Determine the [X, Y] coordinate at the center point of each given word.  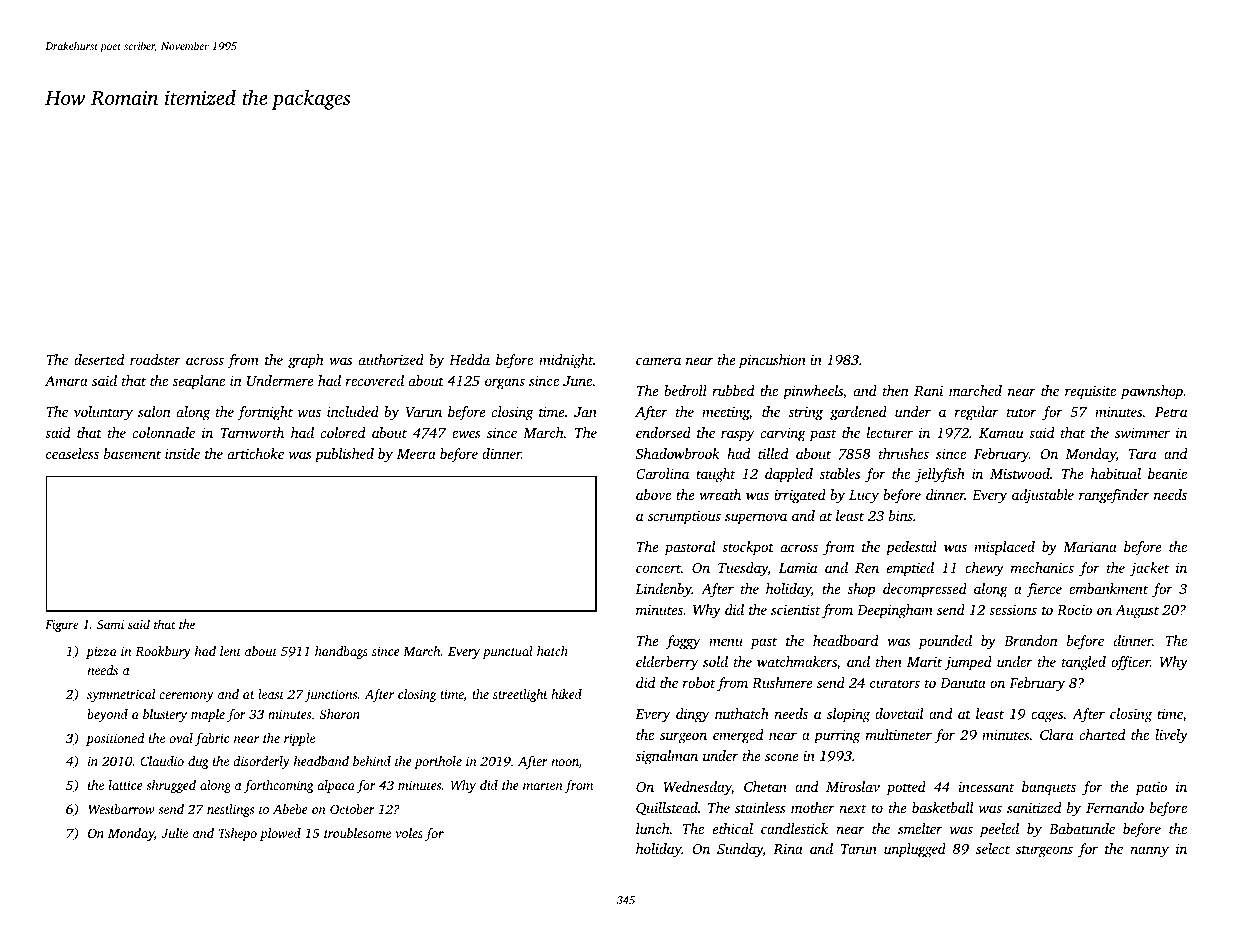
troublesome [357, 833]
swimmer [1142, 433]
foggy [683, 642]
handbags [341, 652]
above [653, 494]
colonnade [164, 432]
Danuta [963, 683]
